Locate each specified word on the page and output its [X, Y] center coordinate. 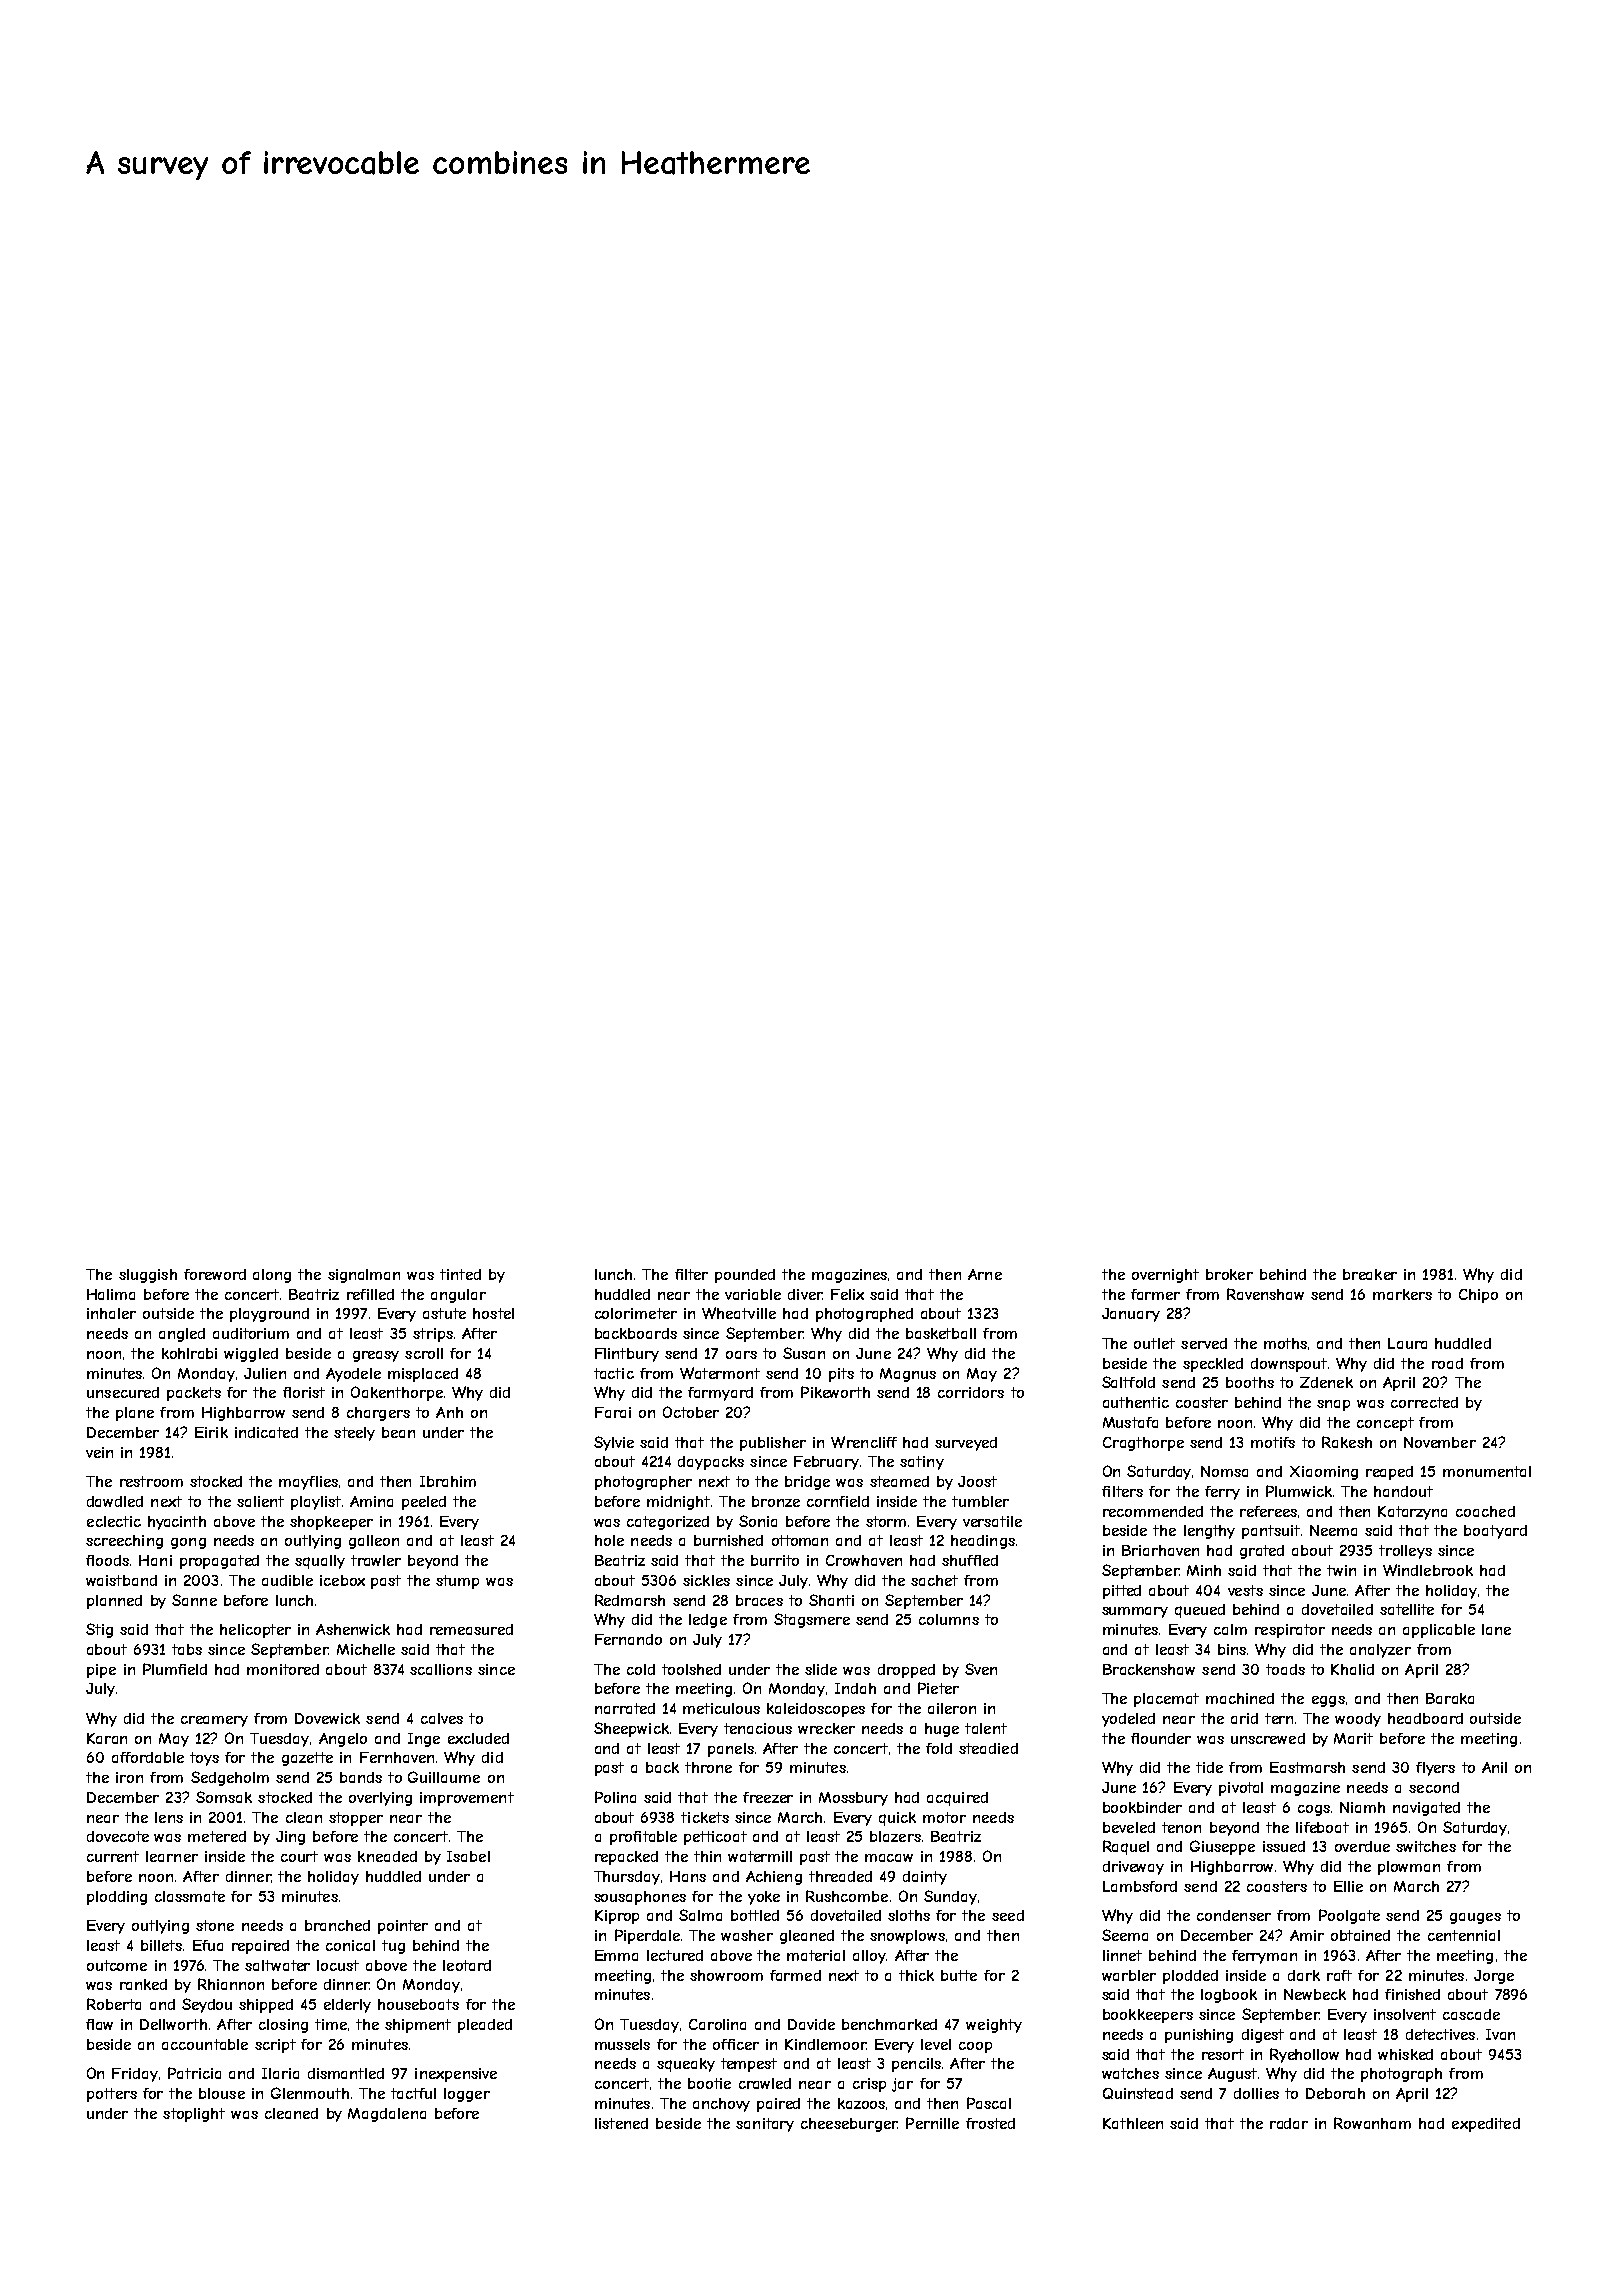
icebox [342, 1580]
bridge [807, 1483]
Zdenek [1326, 1382]
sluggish [148, 1276]
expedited [1486, 2125]
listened [621, 2123]
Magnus [908, 1375]
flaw [99, 2024]
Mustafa [1130, 1422]
